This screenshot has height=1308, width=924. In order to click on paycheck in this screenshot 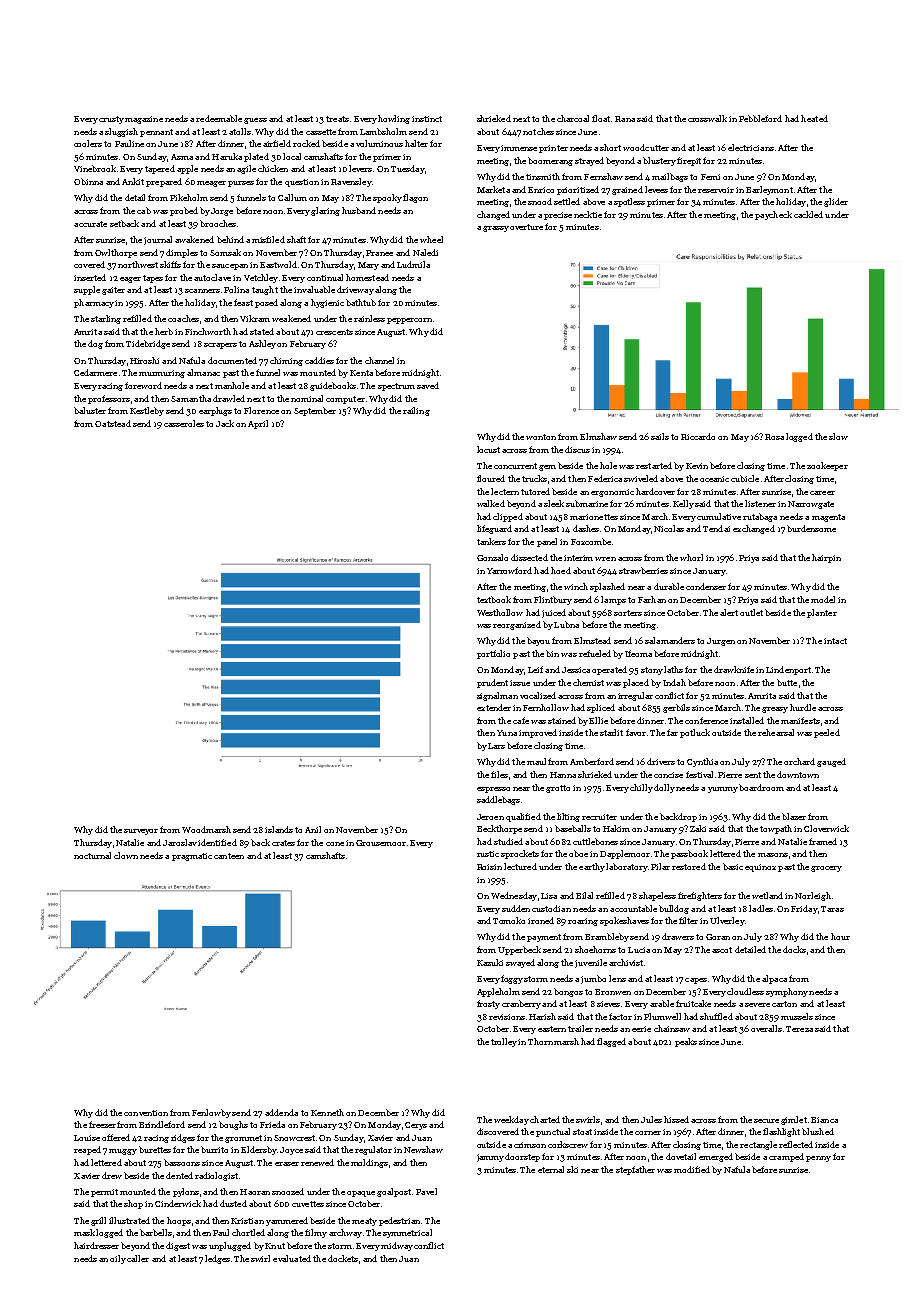, I will do `click(773, 215)`.
